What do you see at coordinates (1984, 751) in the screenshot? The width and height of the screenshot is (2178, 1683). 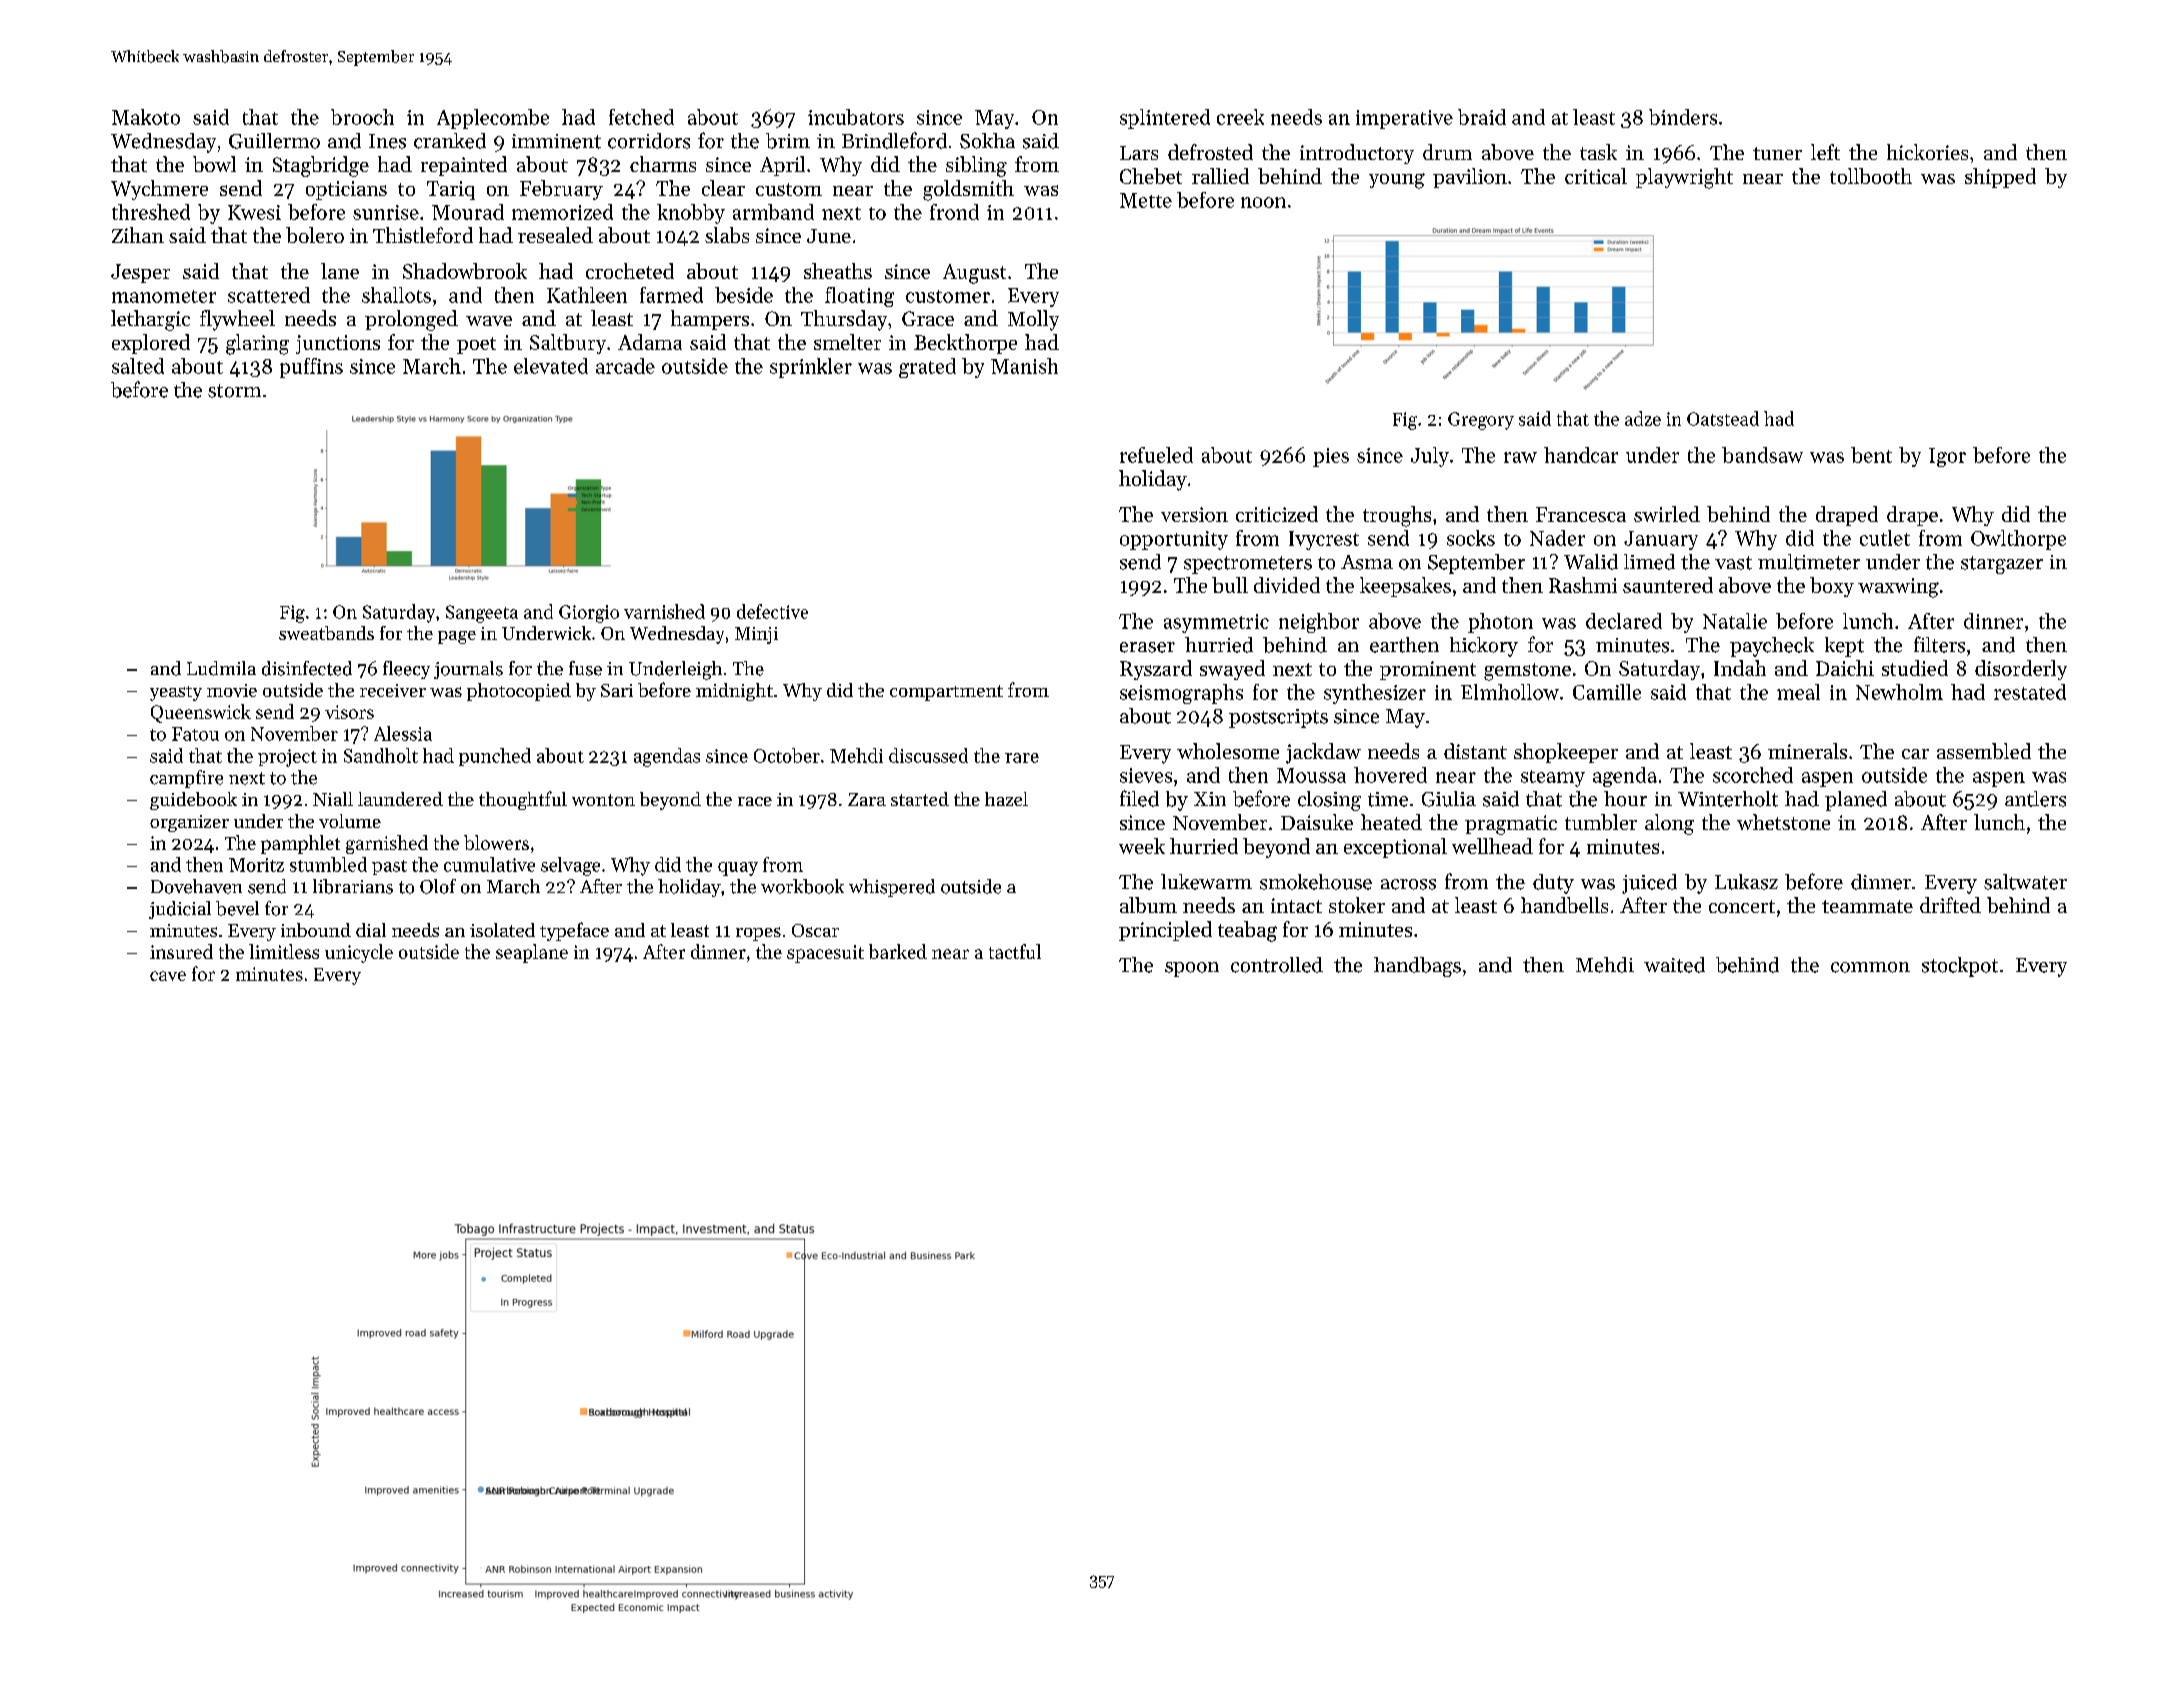 I see `assembled` at bounding box center [1984, 751].
